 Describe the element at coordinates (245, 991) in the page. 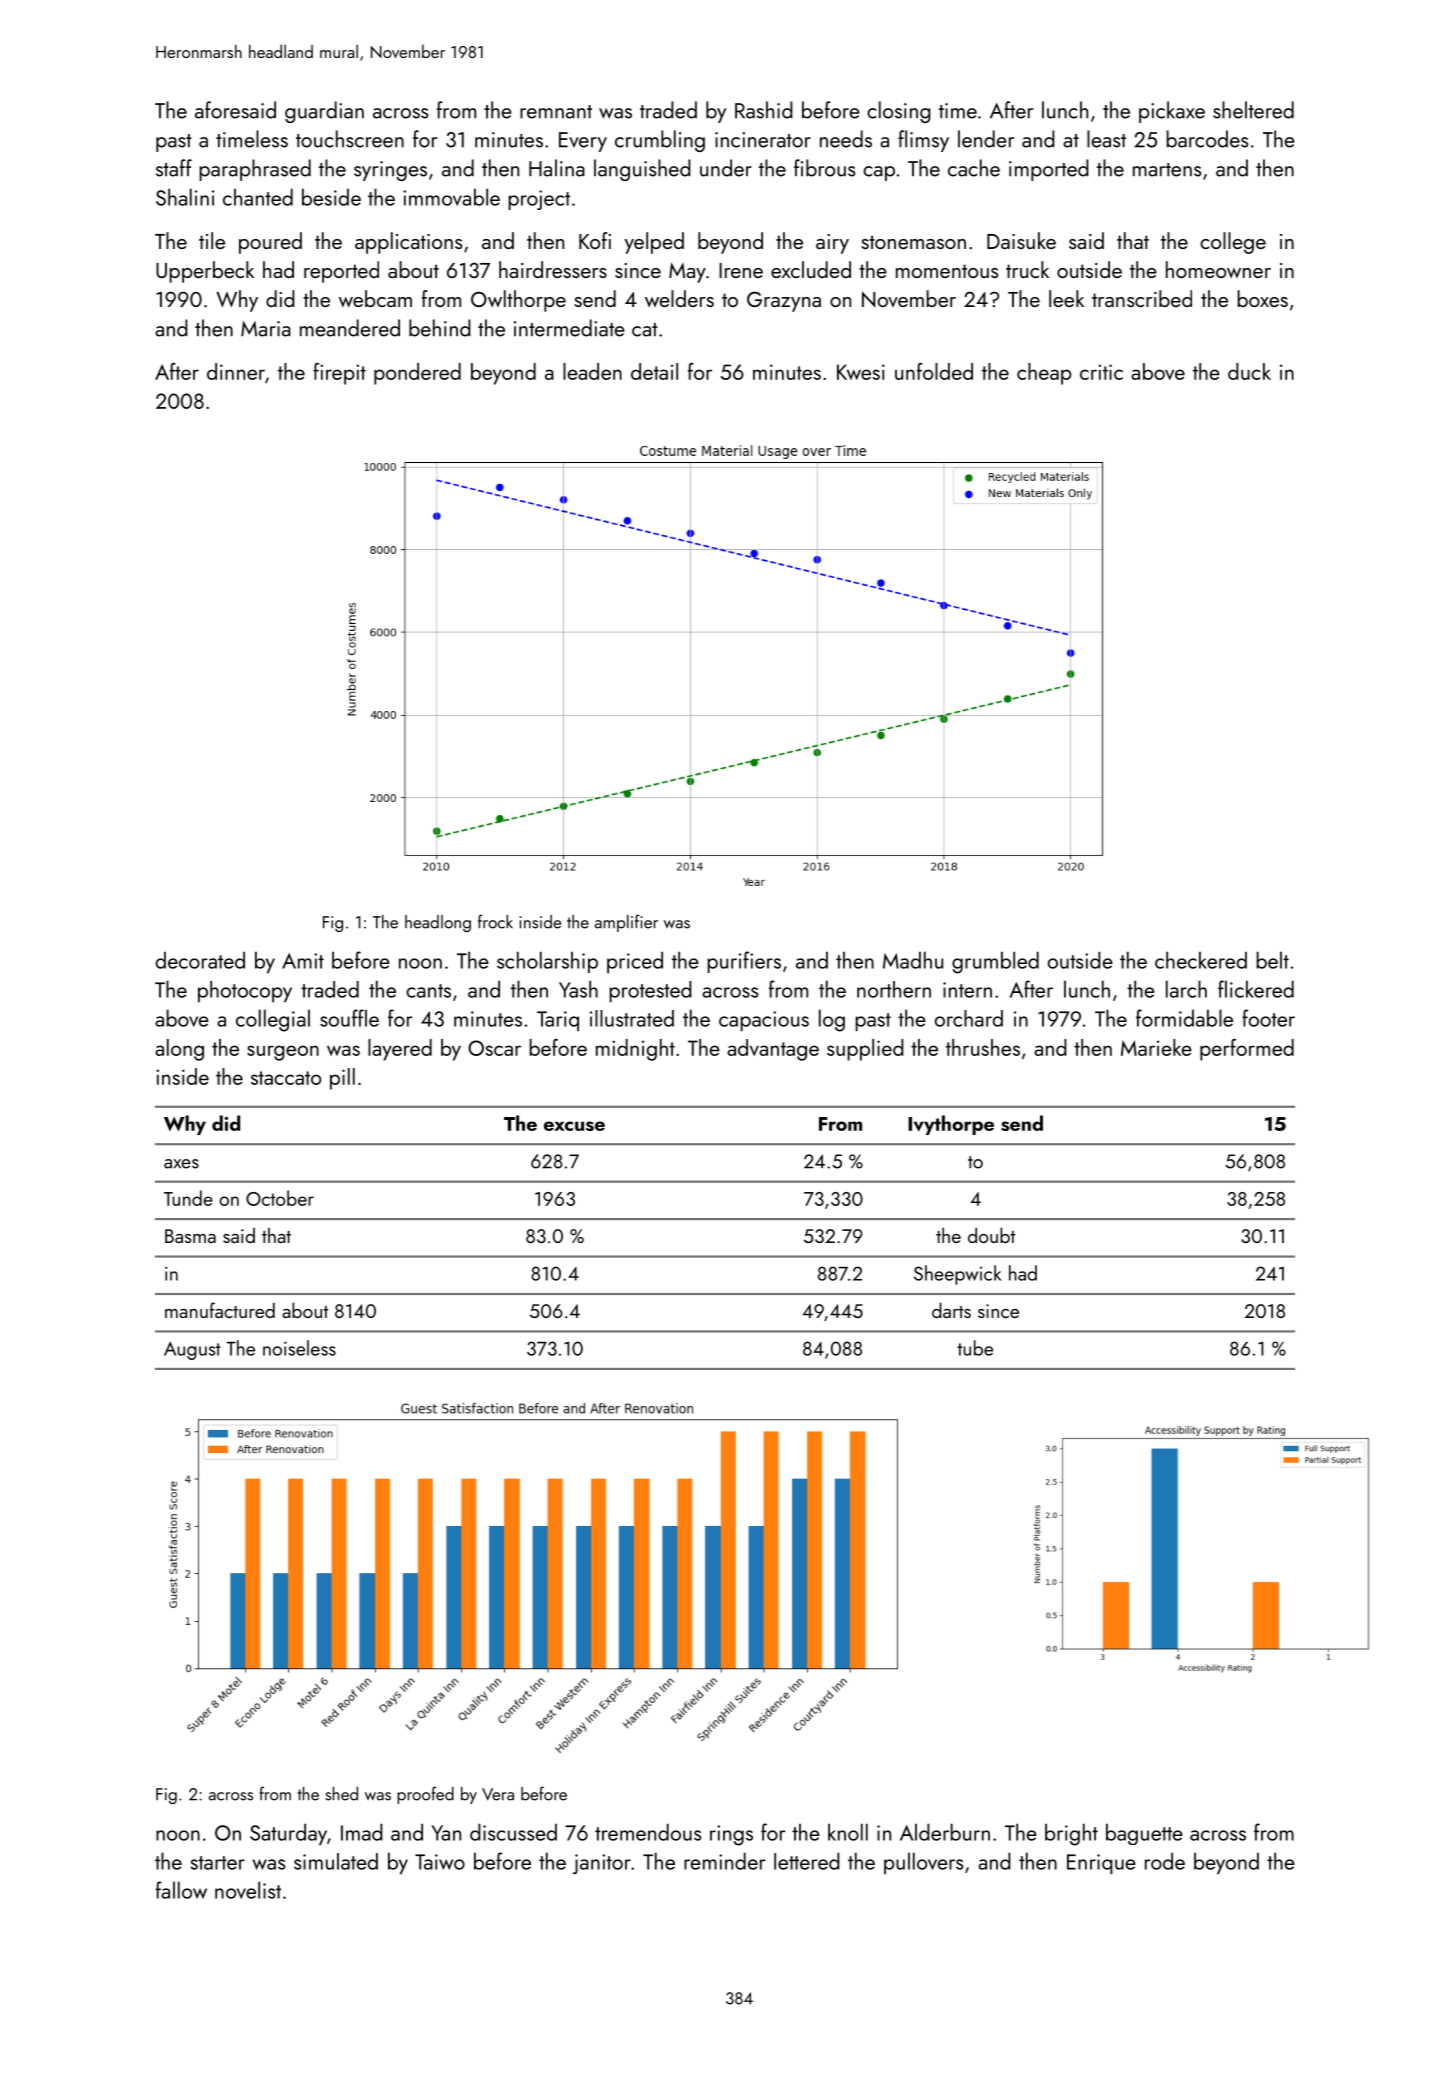

I see `photocopy` at that location.
